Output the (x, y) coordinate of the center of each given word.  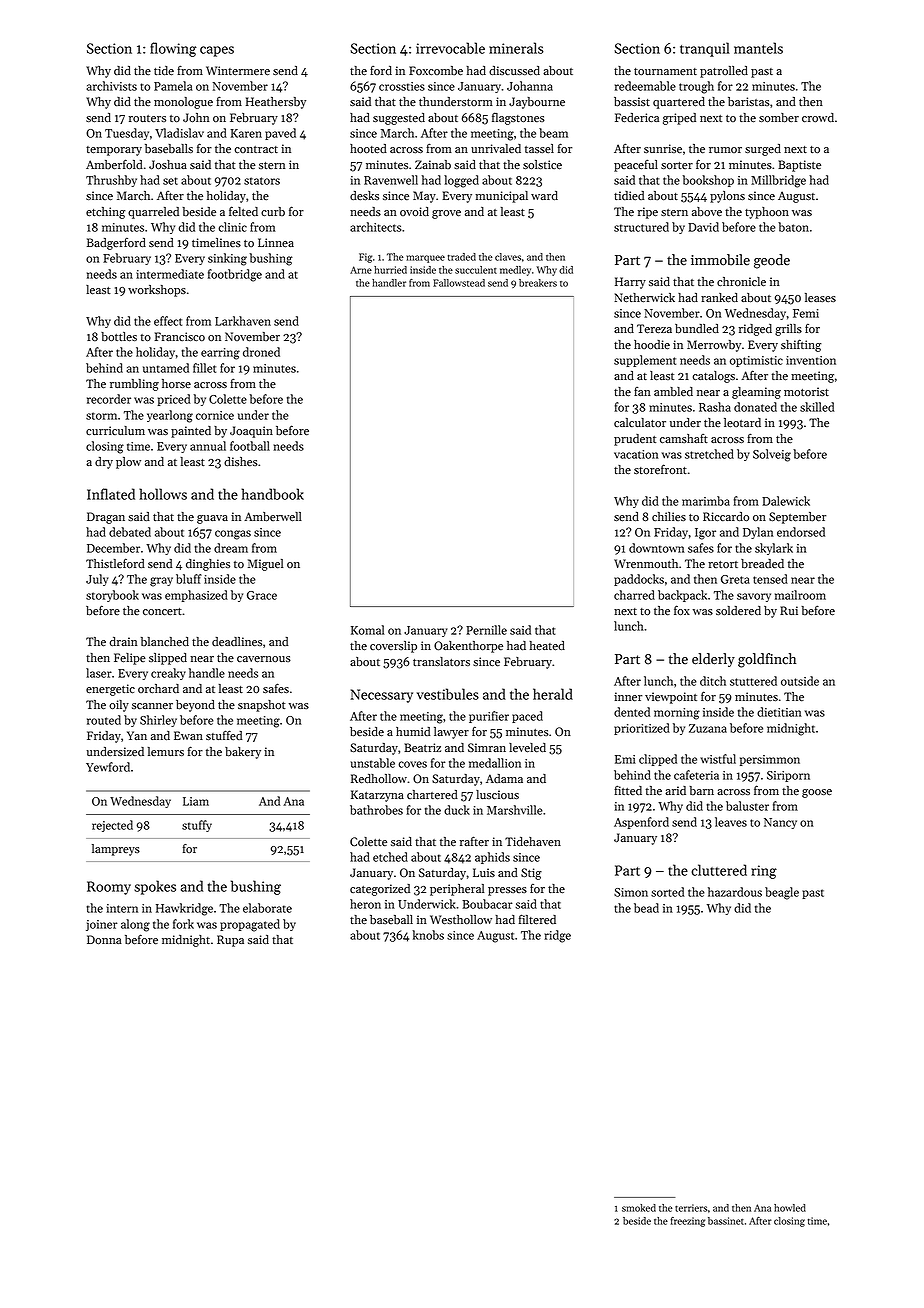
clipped (658, 760)
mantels (758, 48)
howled (790, 1208)
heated (547, 646)
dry (104, 463)
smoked (639, 1208)
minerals (516, 48)
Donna (104, 940)
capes (217, 51)
